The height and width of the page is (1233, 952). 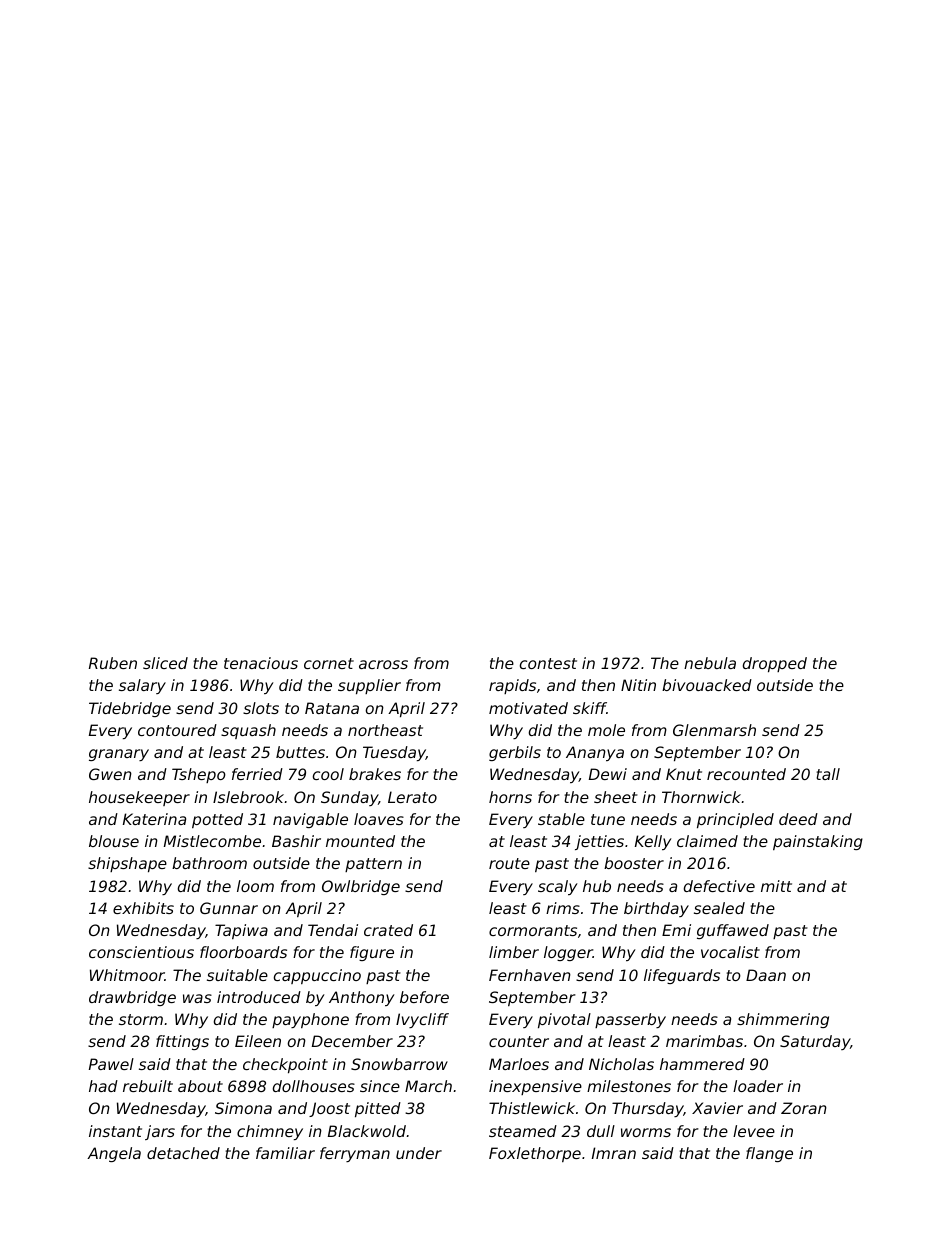 What do you see at coordinates (114, 1154) in the page?
I see `Angela` at bounding box center [114, 1154].
